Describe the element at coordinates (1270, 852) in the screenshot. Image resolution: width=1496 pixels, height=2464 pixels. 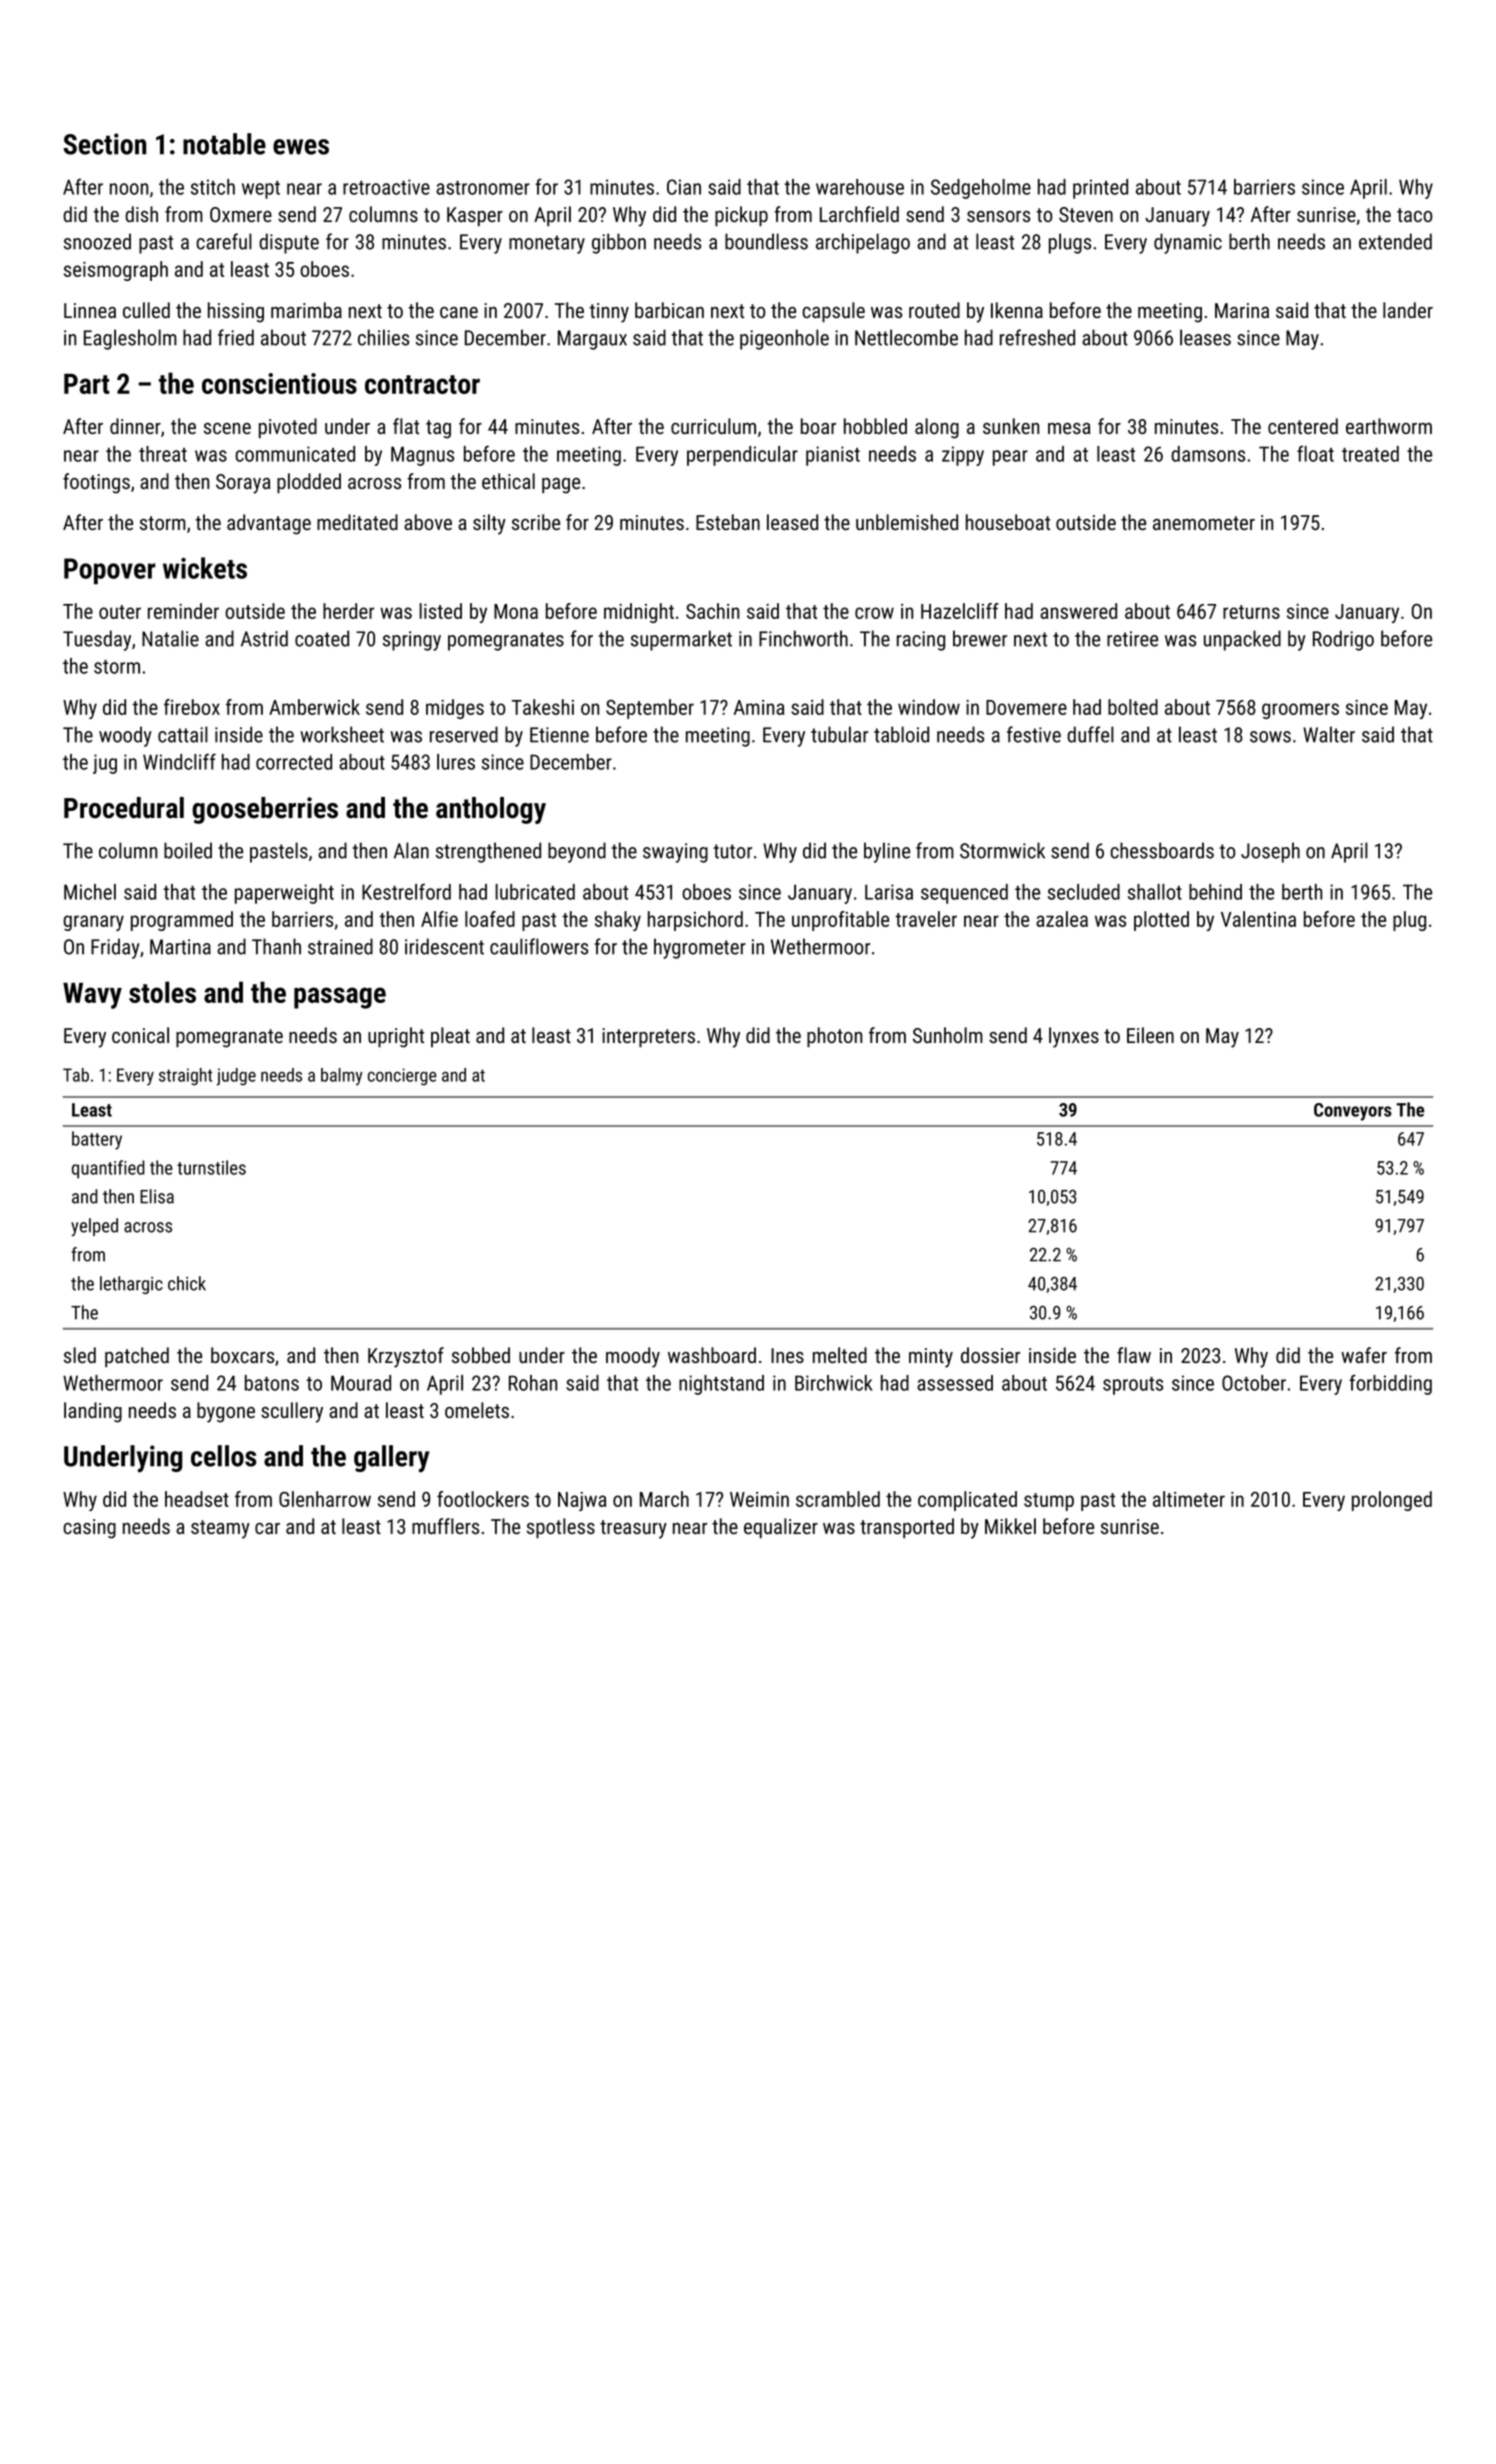
I see `Joseph` at that location.
